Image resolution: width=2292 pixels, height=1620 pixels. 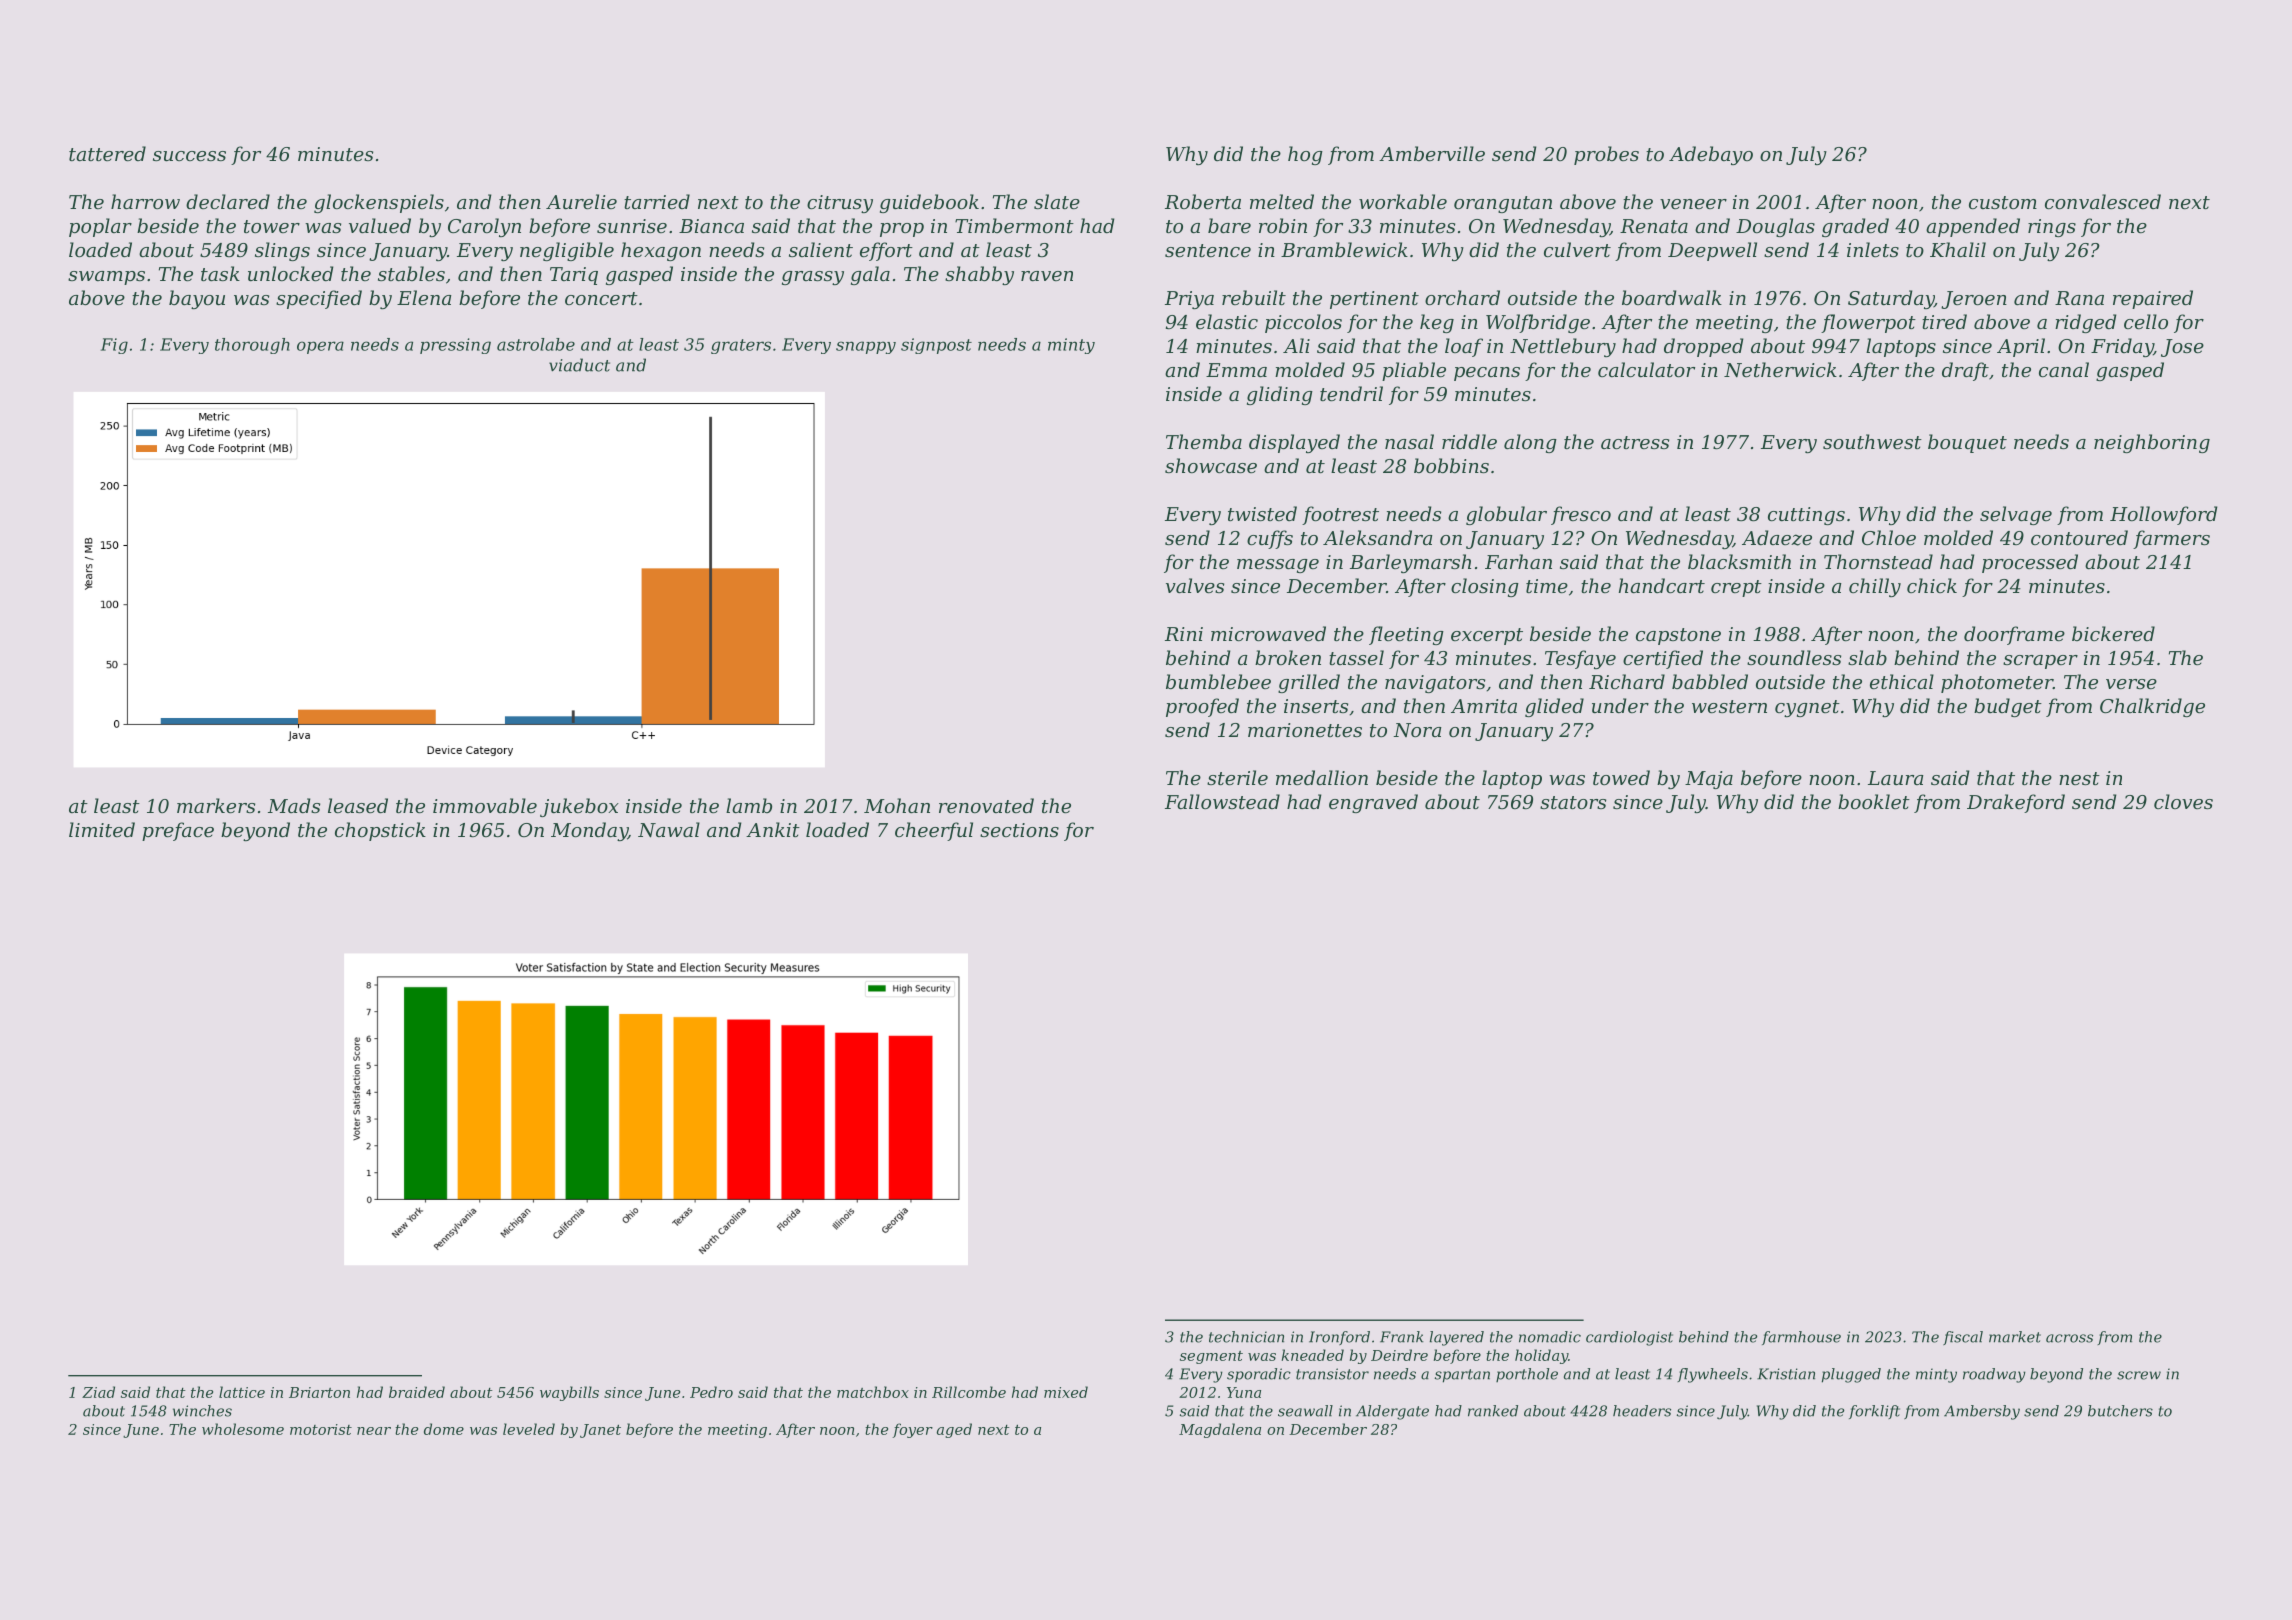 I want to click on wholesome, so click(x=243, y=1429).
